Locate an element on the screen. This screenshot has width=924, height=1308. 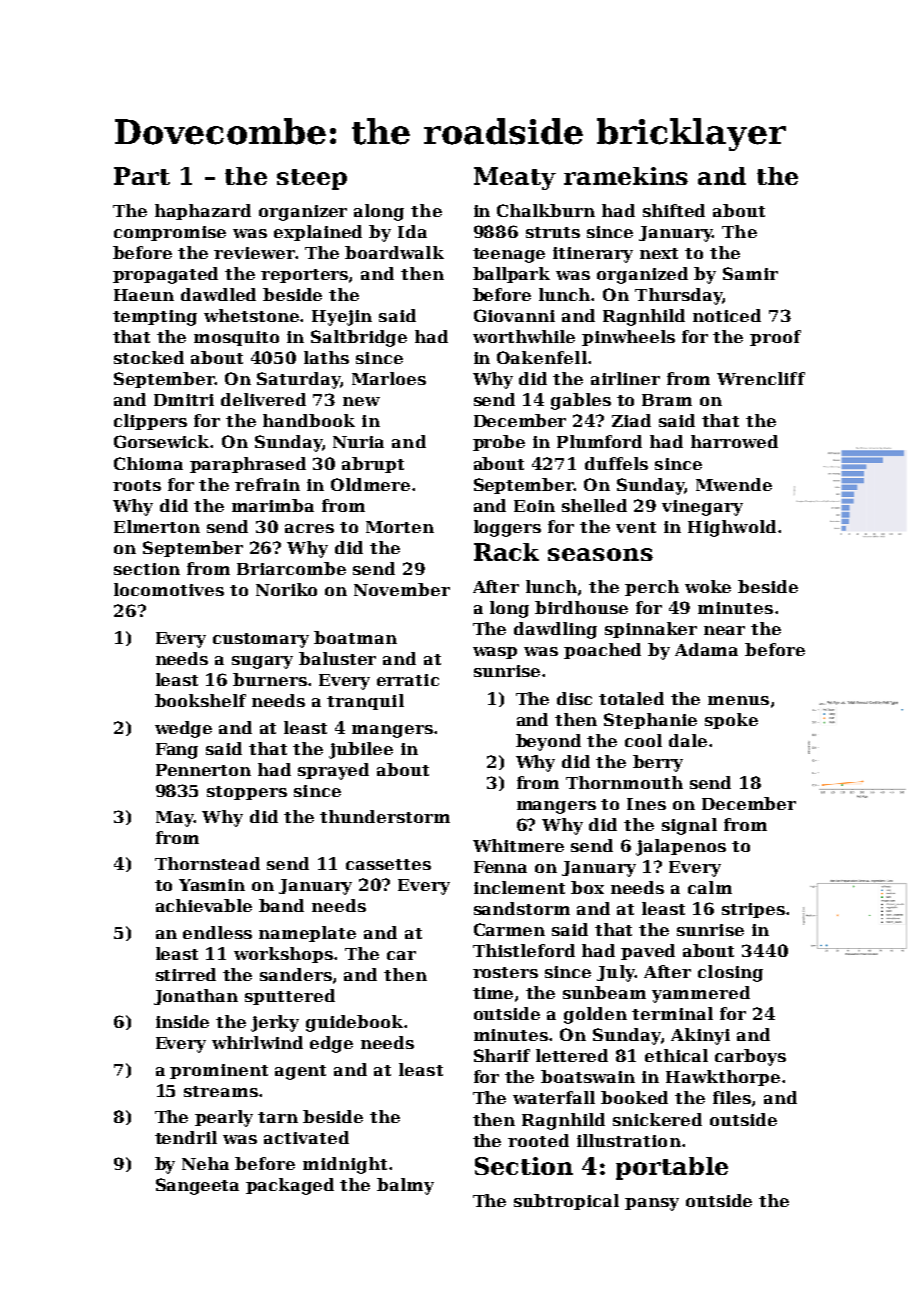
shifted is located at coordinates (674, 210).
